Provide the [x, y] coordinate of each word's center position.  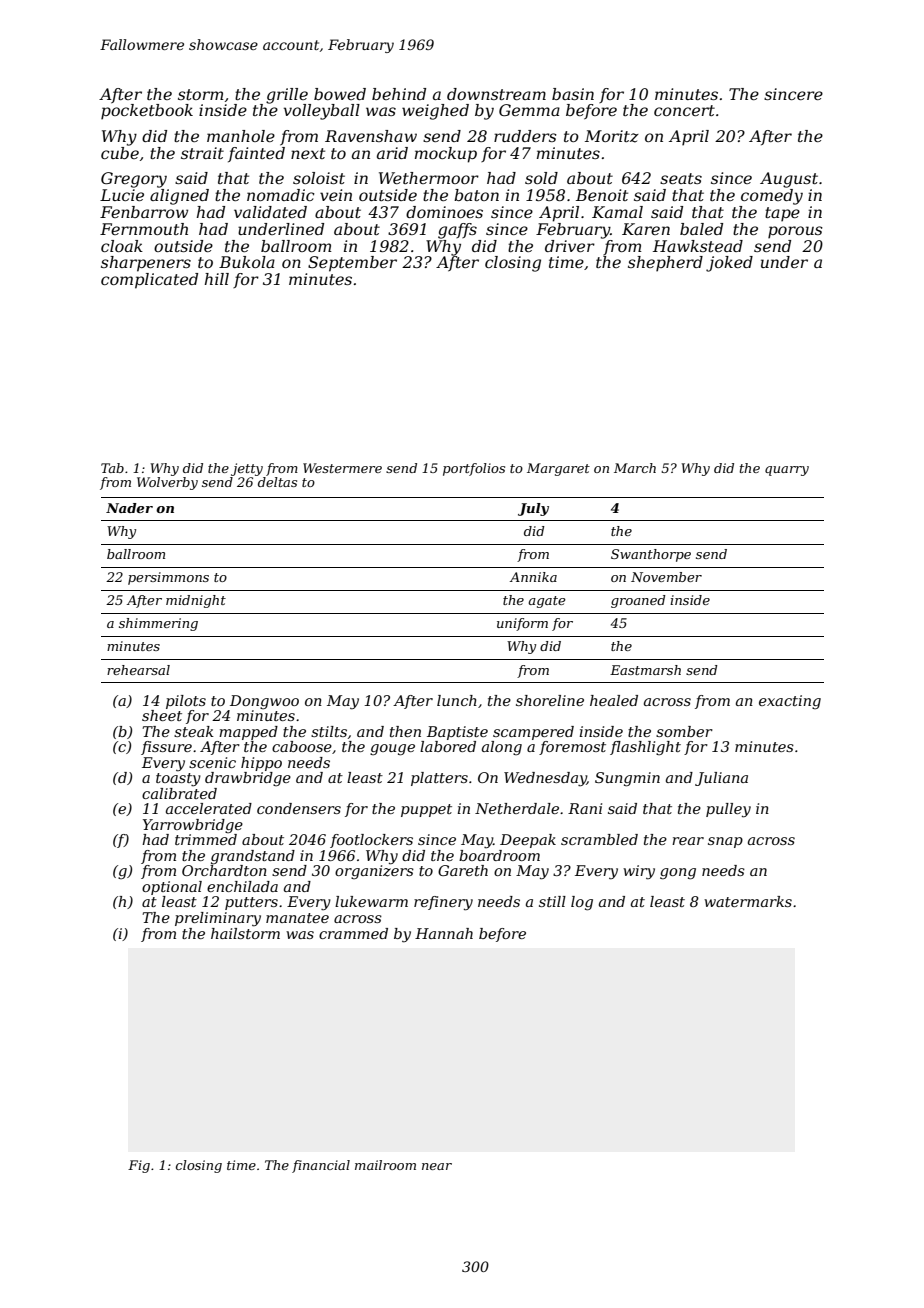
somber [684, 731]
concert [684, 110]
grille [287, 96]
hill [217, 279]
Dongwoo [264, 702]
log [582, 903]
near [437, 1166]
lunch [457, 700]
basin [573, 94]
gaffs [457, 231]
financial [321, 1166]
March [635, 468]
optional [172, 888]
